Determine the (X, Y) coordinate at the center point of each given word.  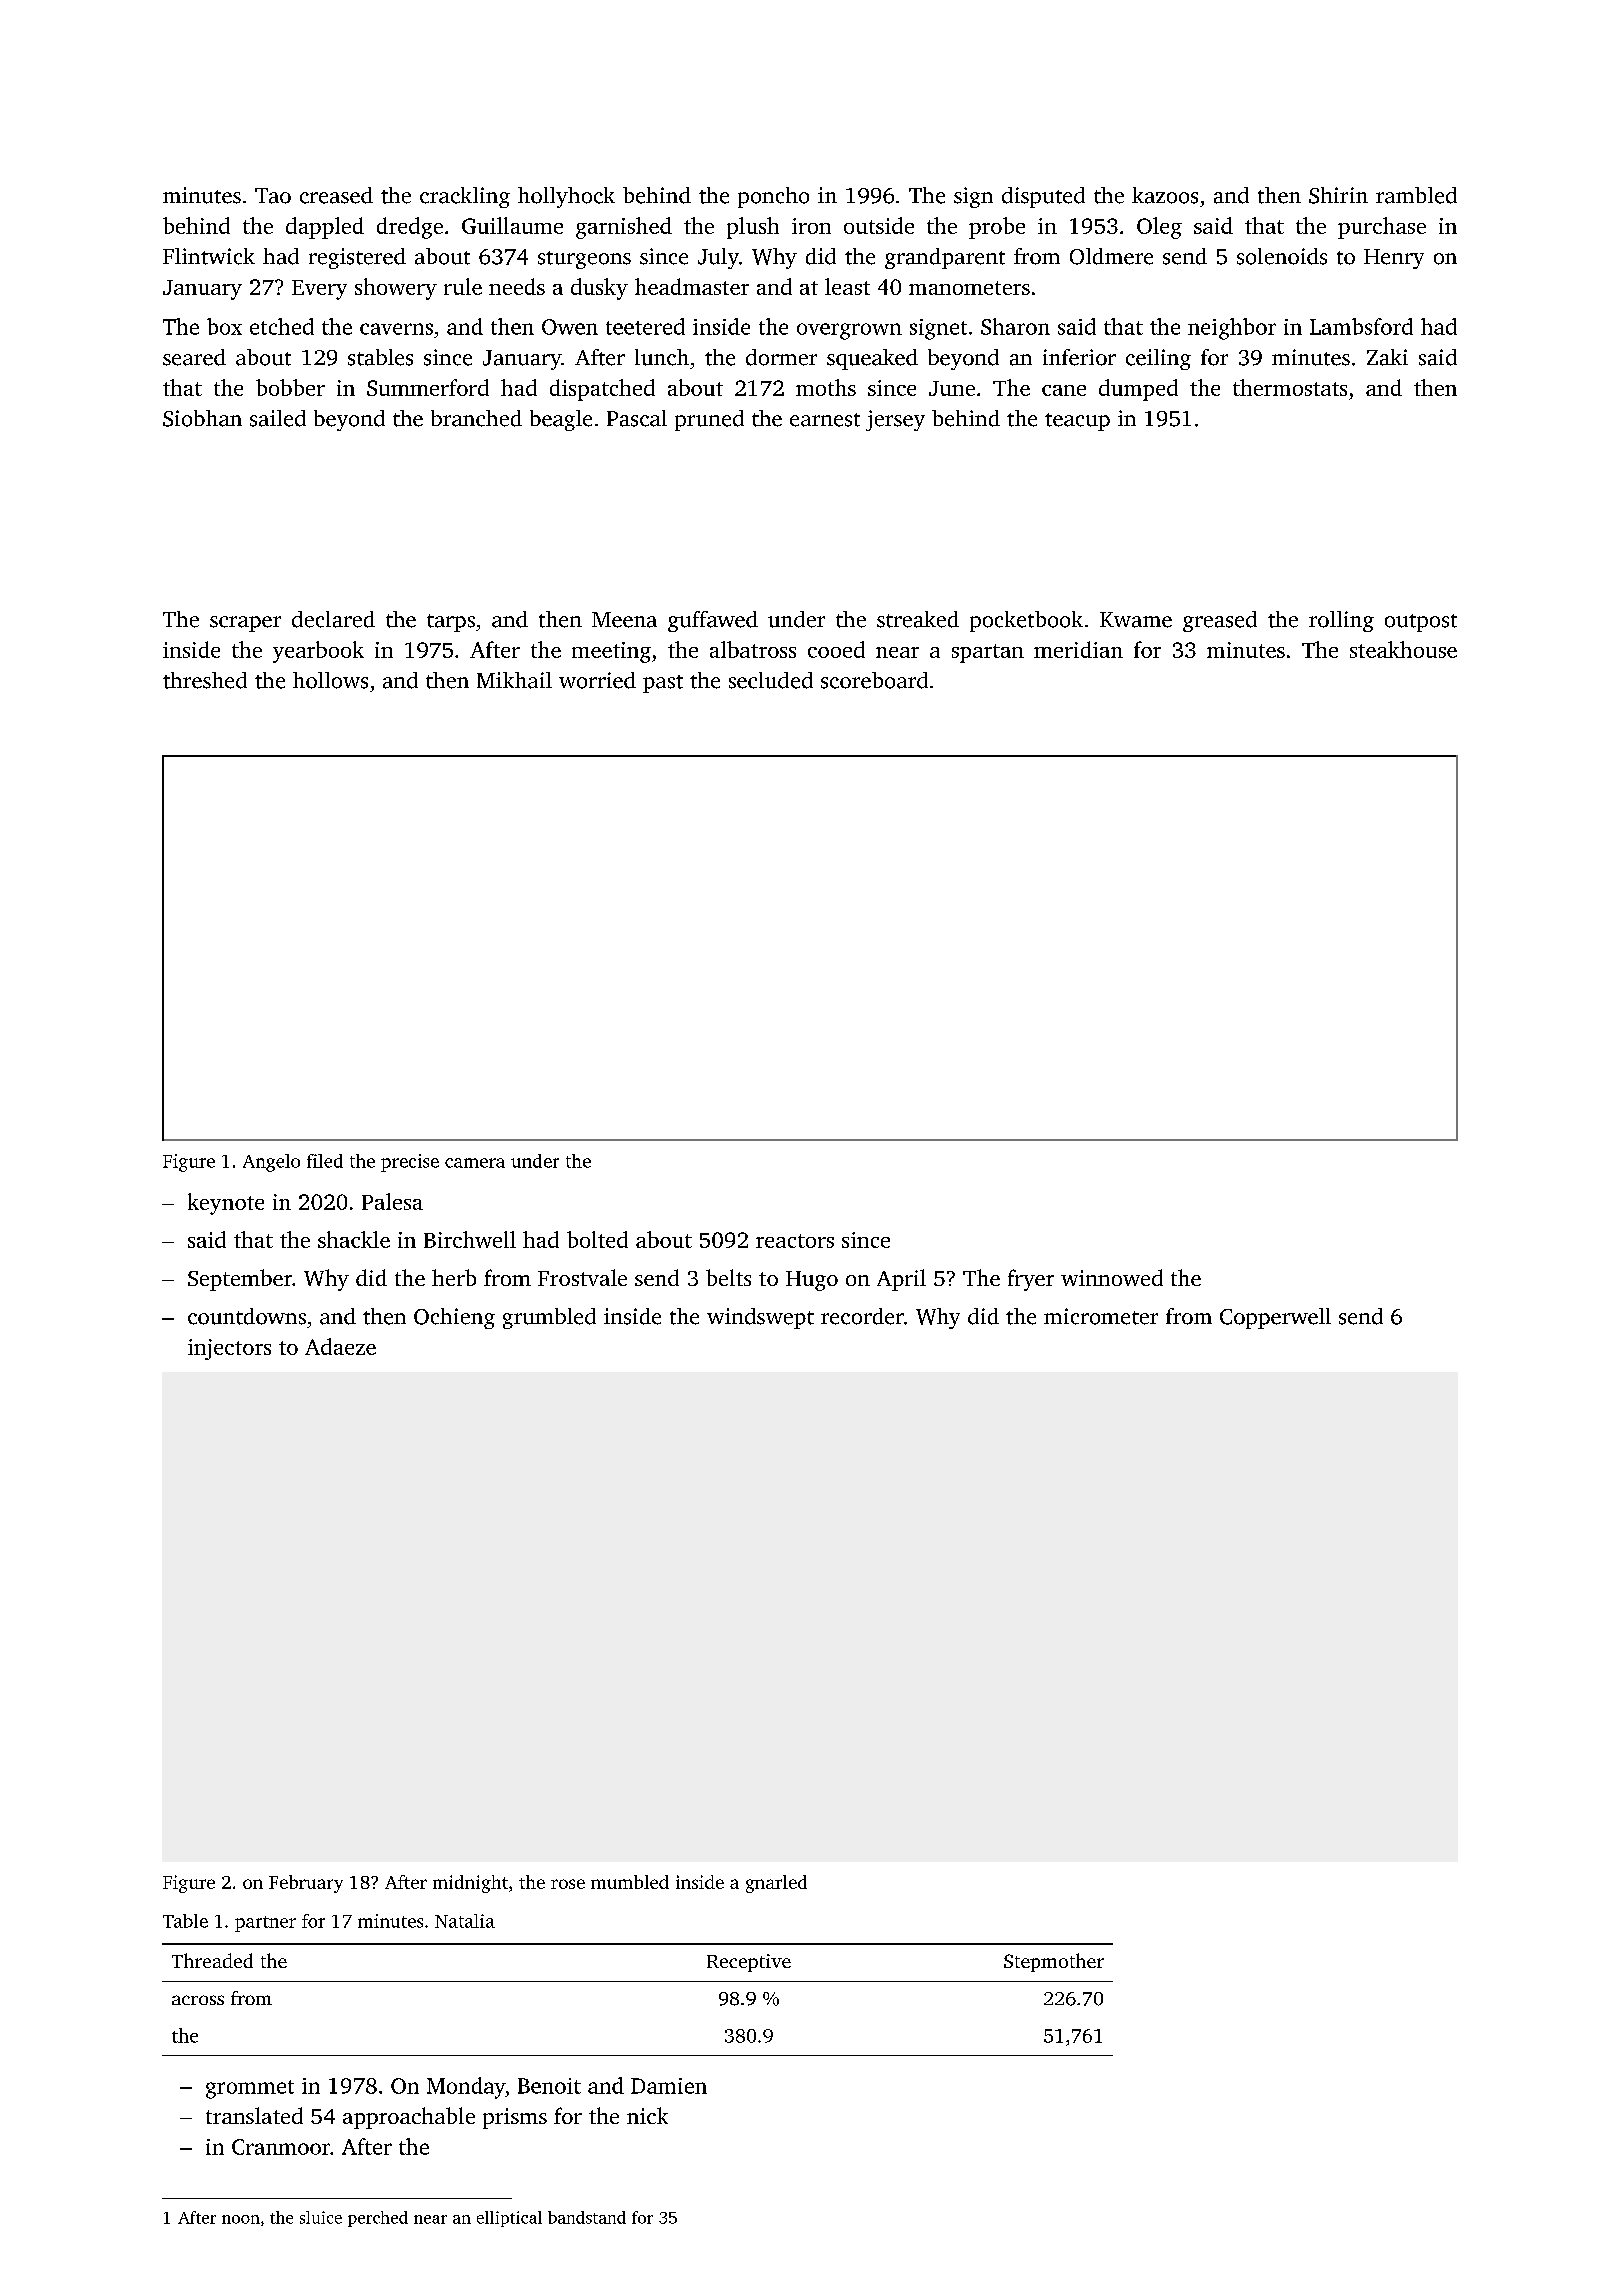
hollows (330, 680)
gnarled (776, 1884)
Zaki (1387, 357)
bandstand (587, 2217)
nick (647, 2115)
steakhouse (1403, 649)
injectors (229, 1349)
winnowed (1112, 1277)
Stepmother (1054, 1962)
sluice (321, 2217)
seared (194, 357)
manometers (969, 288)
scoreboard (874, 680)
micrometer (1101, 1316)
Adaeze (340, 1346)
